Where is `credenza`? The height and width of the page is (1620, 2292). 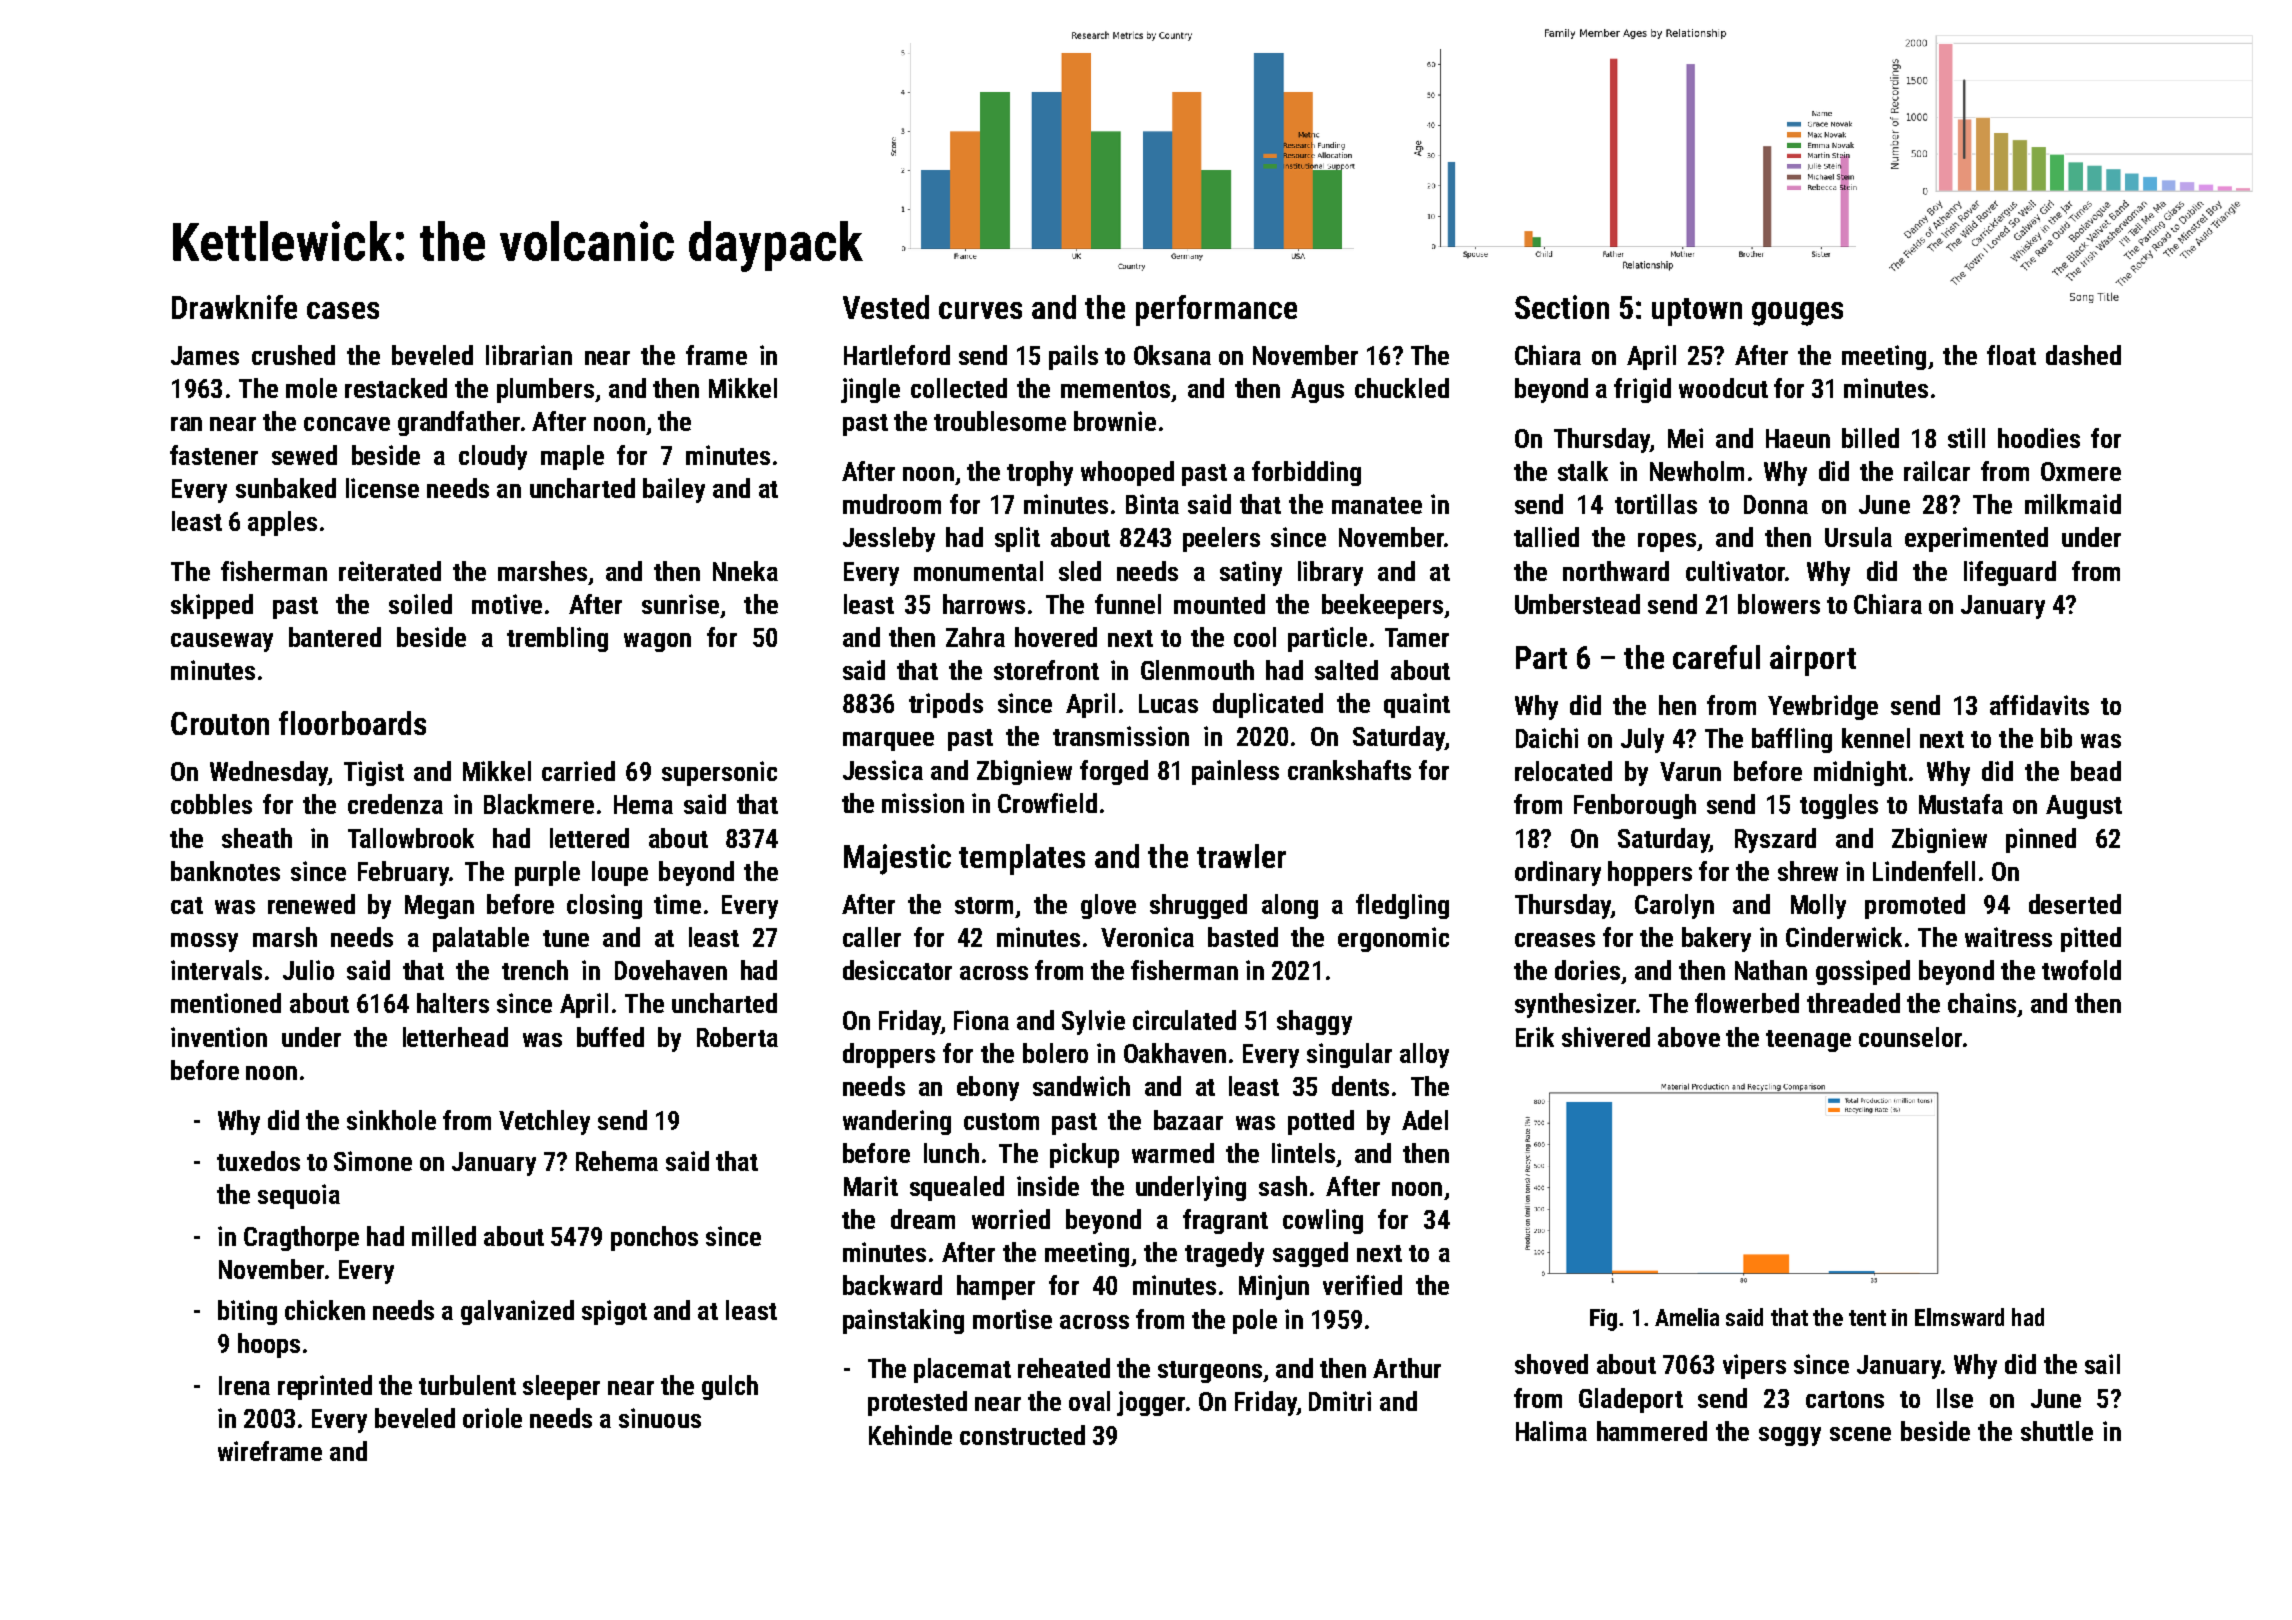 credenza is located at coordinates (395, 804).
